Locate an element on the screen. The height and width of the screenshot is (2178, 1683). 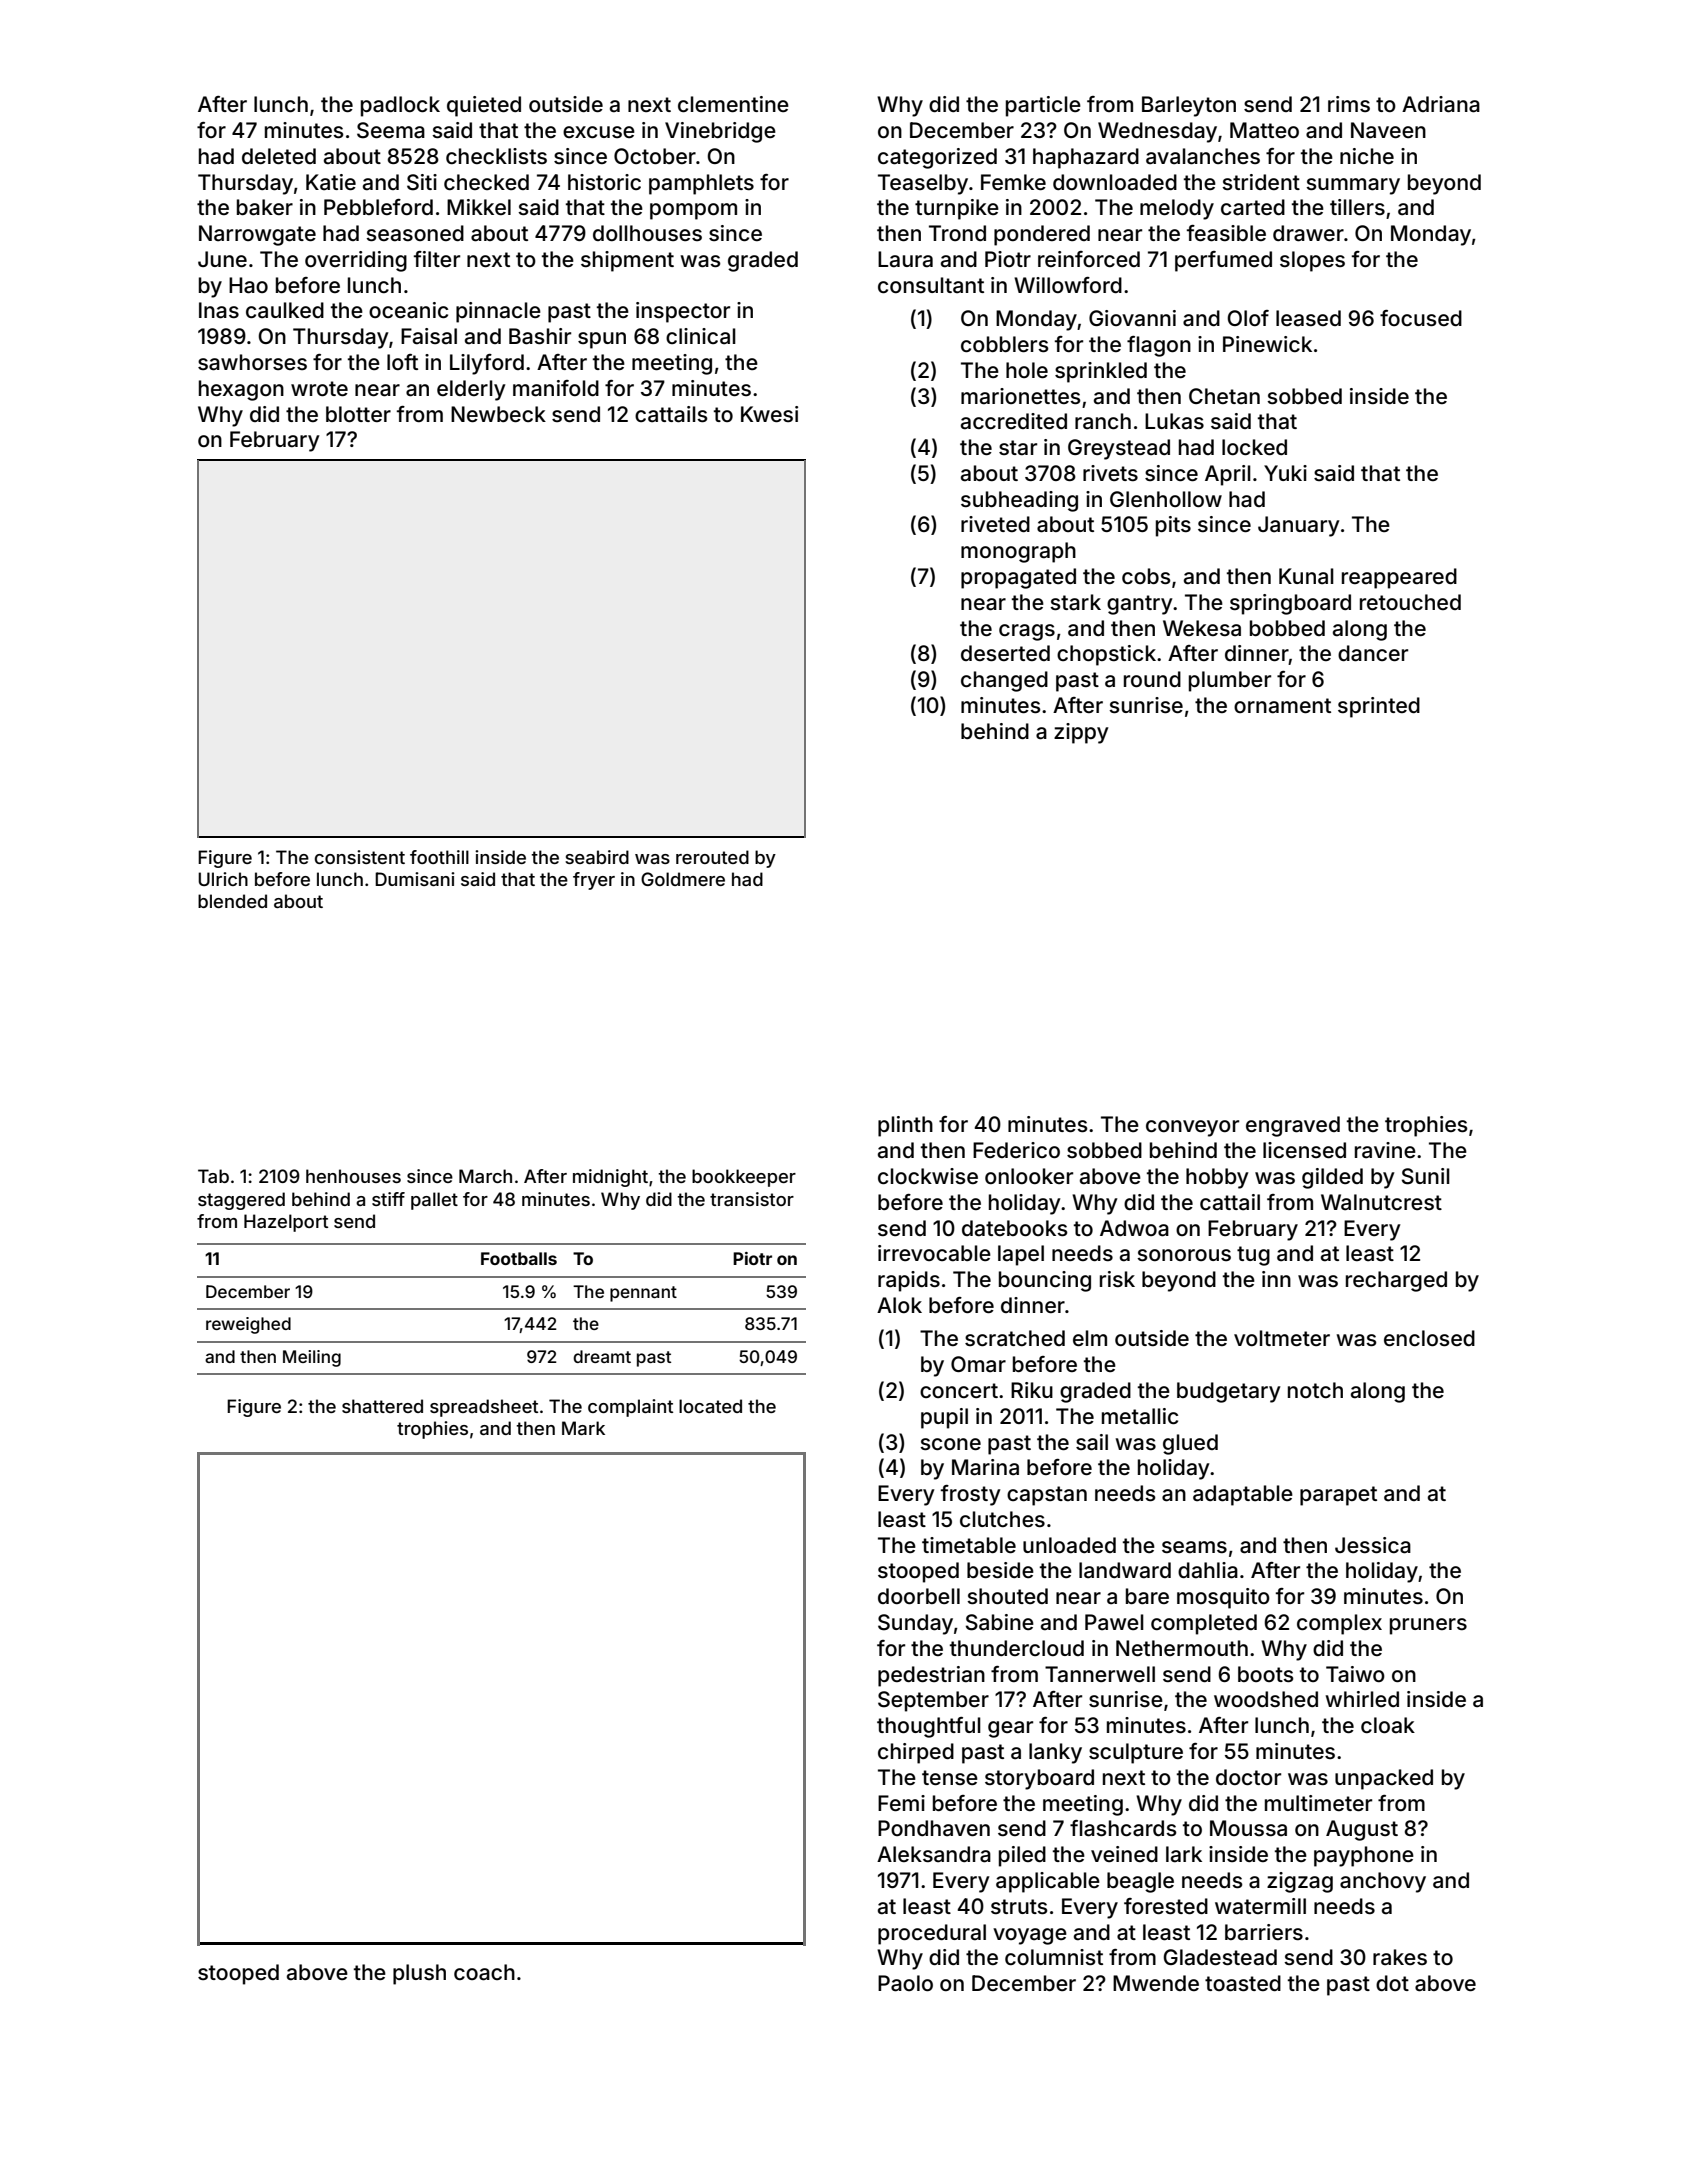
locked is located at coordinates (1254, 447).
